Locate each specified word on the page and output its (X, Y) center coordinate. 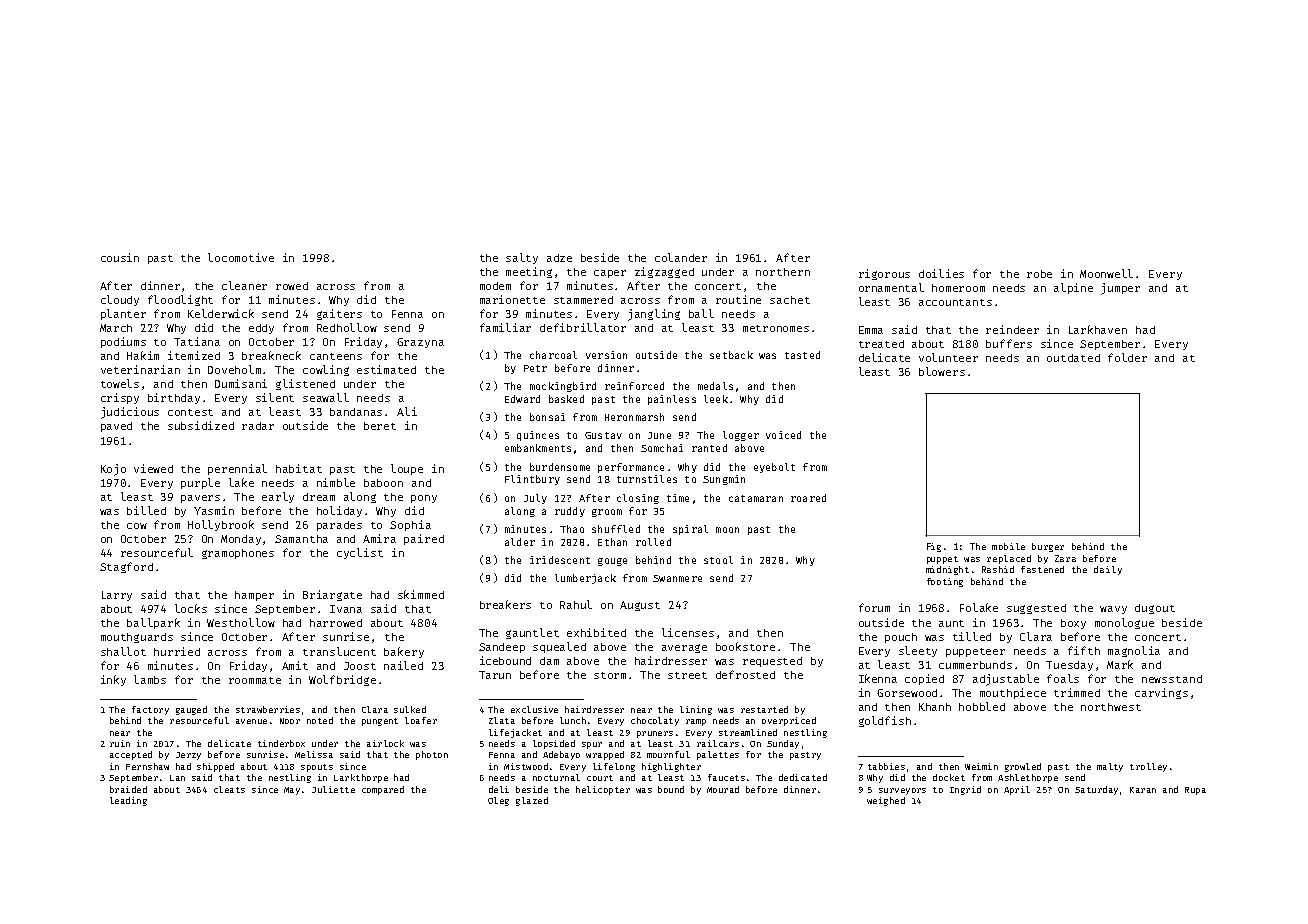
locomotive (241, 257)
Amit (295, 665)
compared (383, 790)
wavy (1113, 610)
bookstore (745, 646)
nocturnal (556, 777)
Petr (535, 368)
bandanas (356, 412)
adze (559, 258)
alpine (1073, 288)
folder (1127, 357)
